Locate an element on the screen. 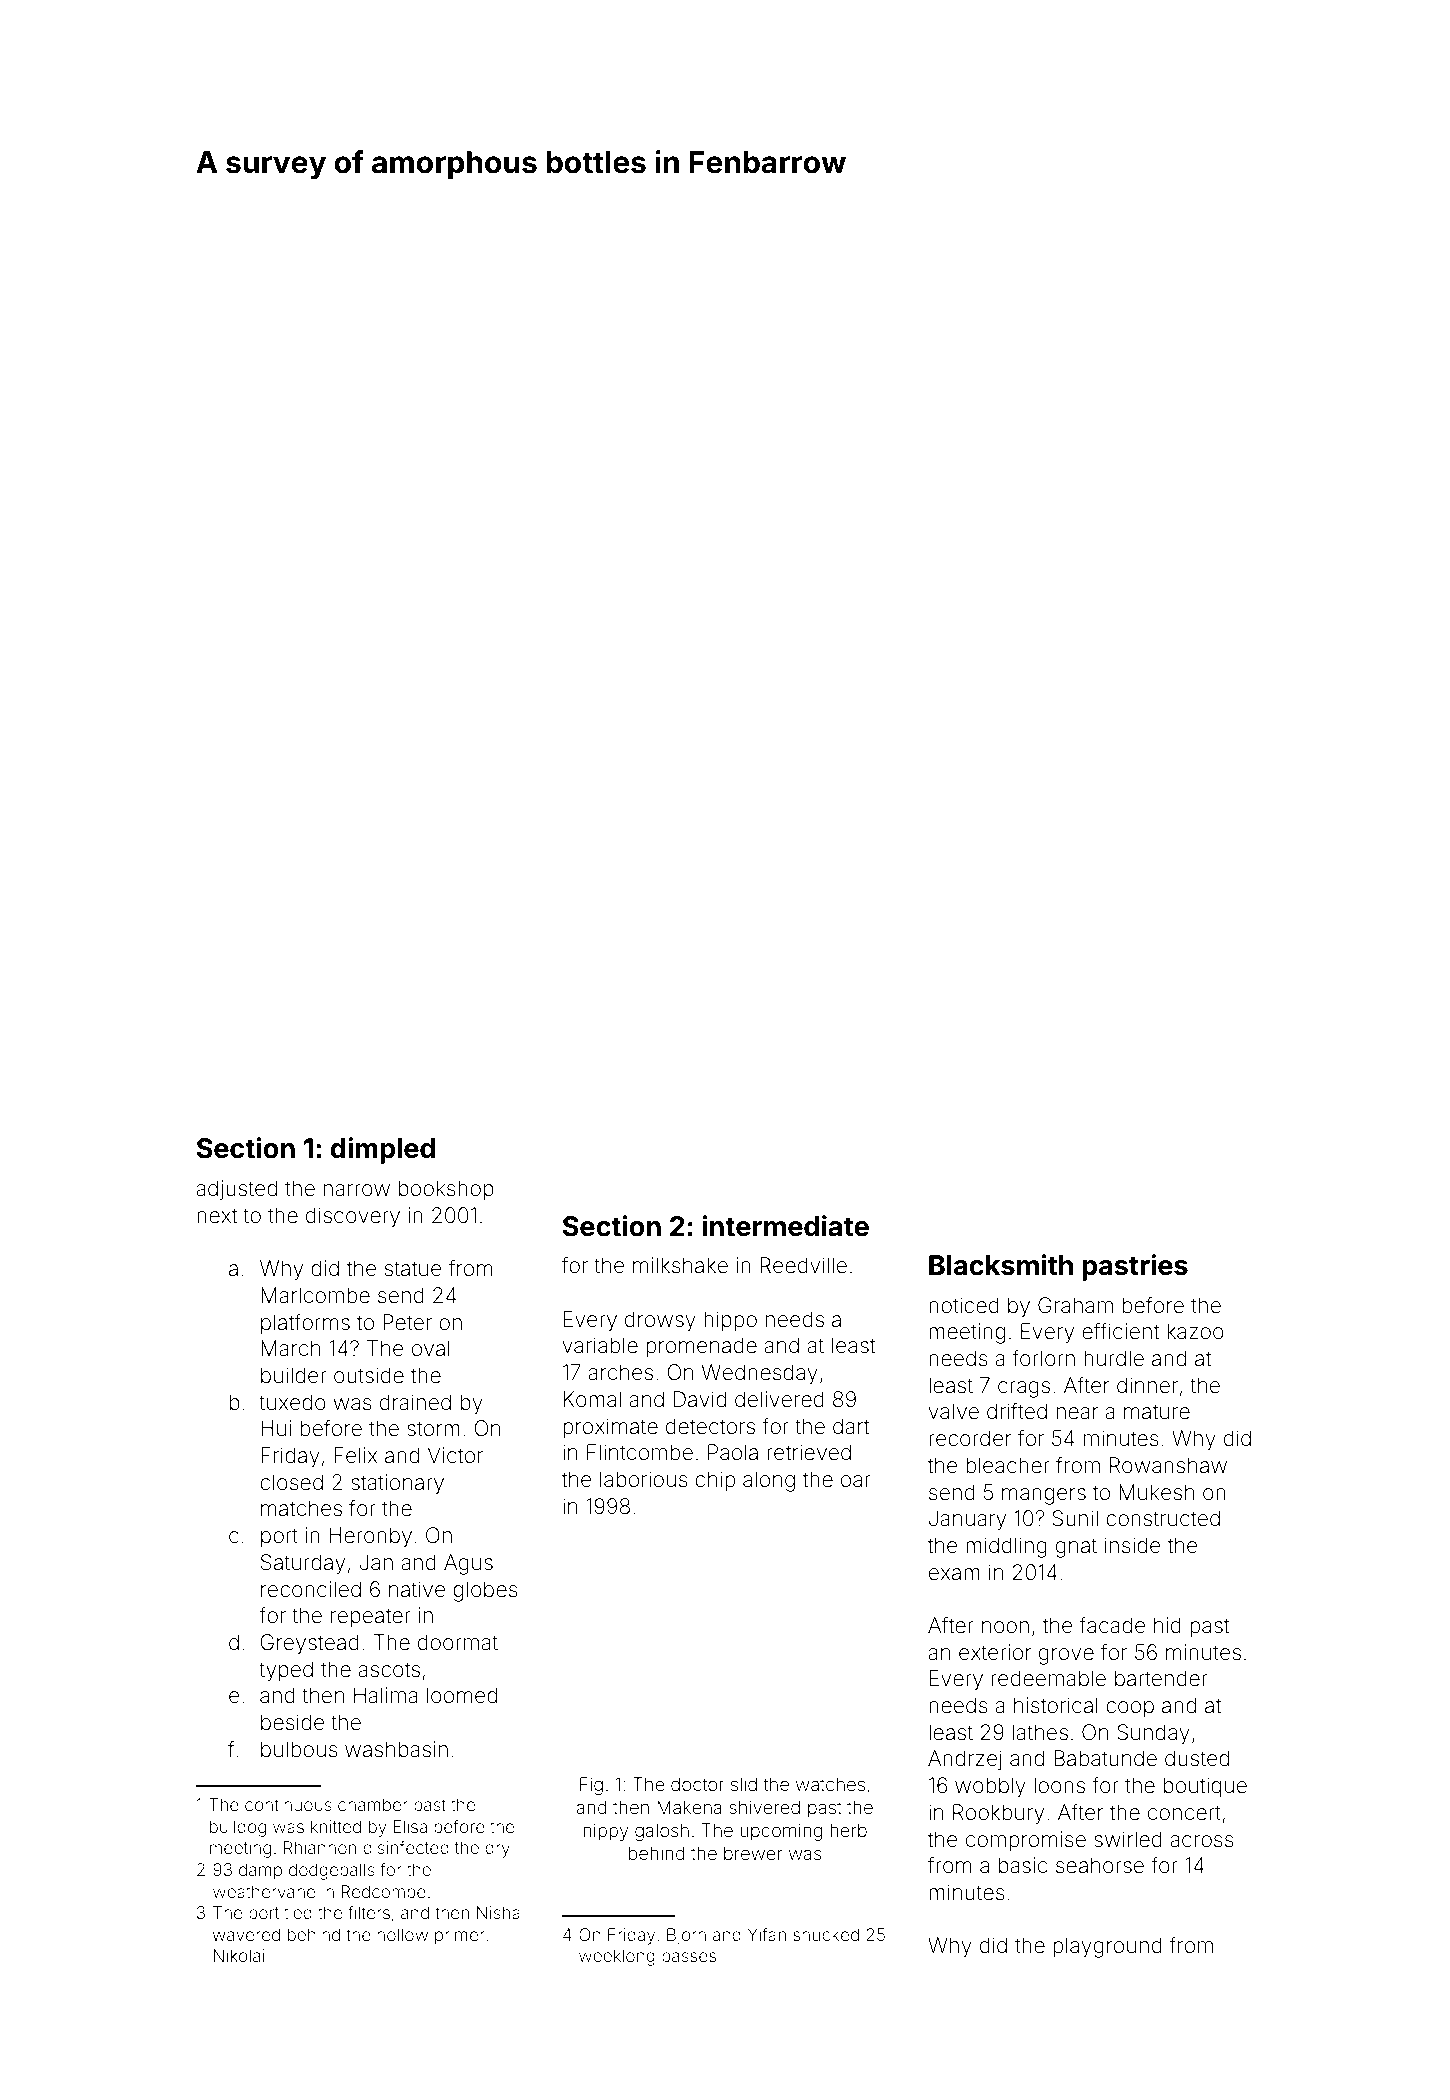 The image size is (1450, 2100). redeemable is located at coordinates (1048, 1678).
